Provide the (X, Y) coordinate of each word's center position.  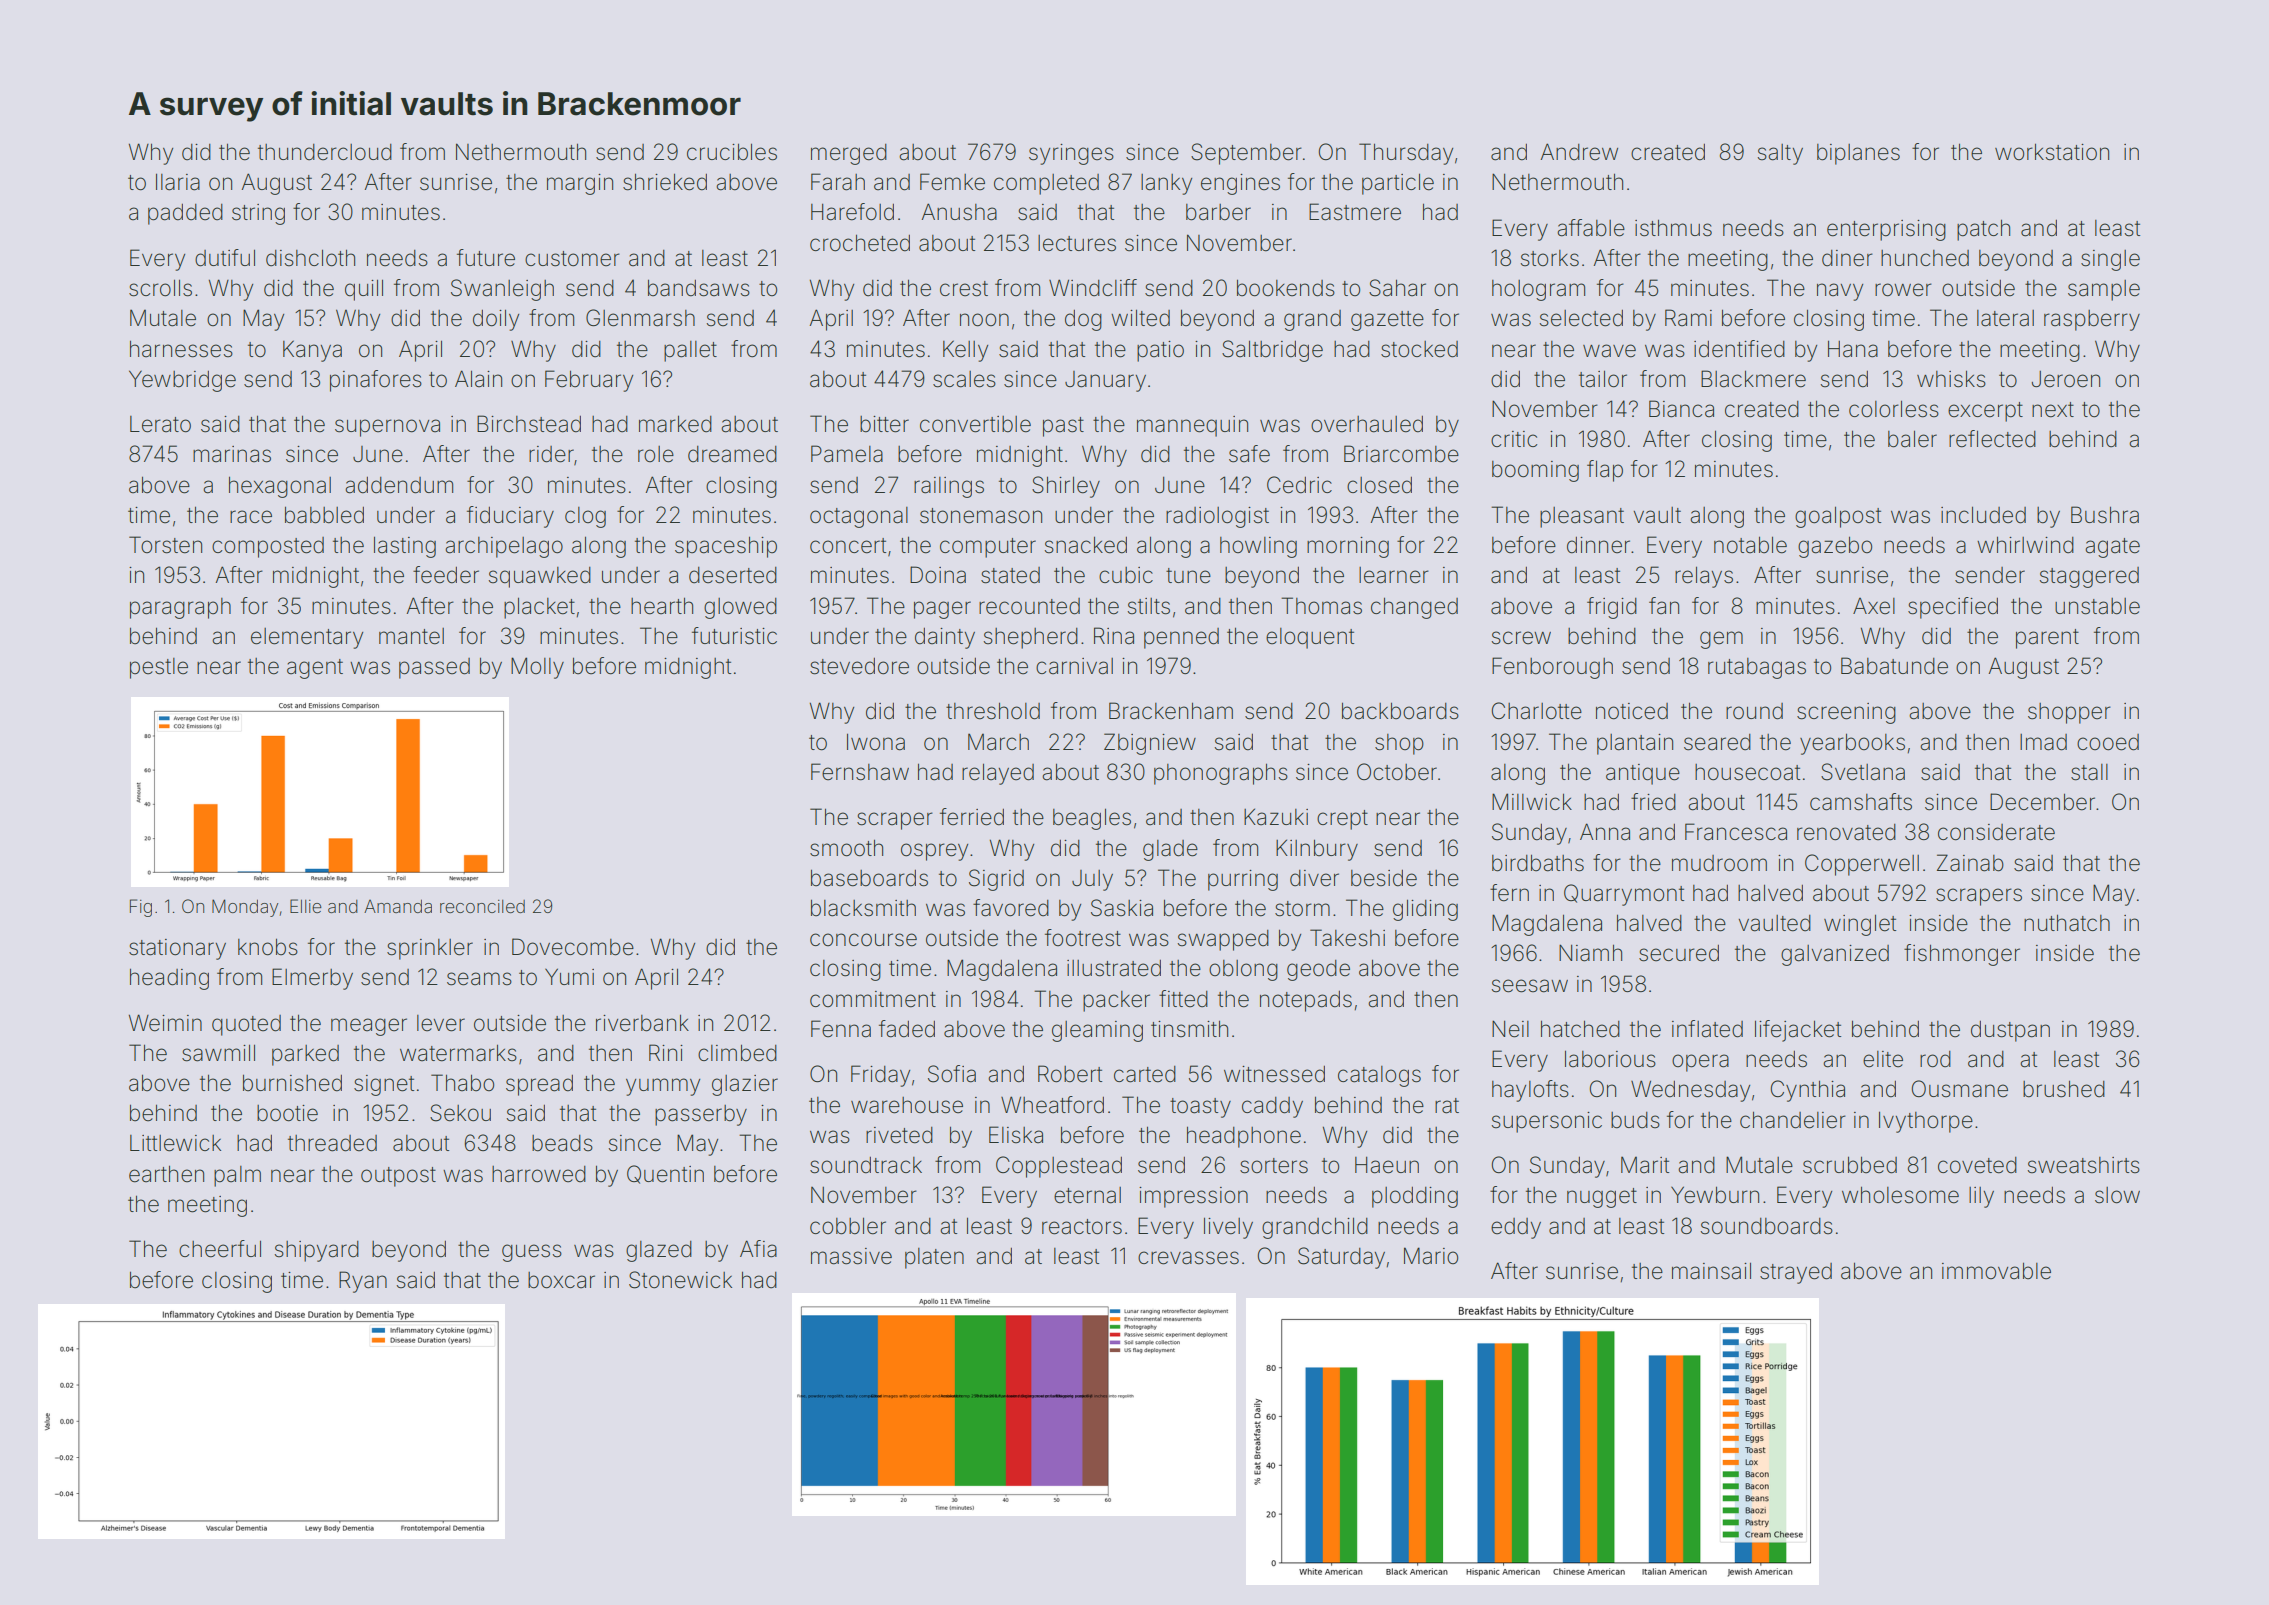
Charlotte (1537, 711)
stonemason (981, 516)
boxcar (561, 1280)
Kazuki (1276, 817)
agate (2112, 548)
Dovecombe (573, 947)
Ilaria (178, 182)
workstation (2052, 152)
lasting (405, 547)
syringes (1071, 154)
